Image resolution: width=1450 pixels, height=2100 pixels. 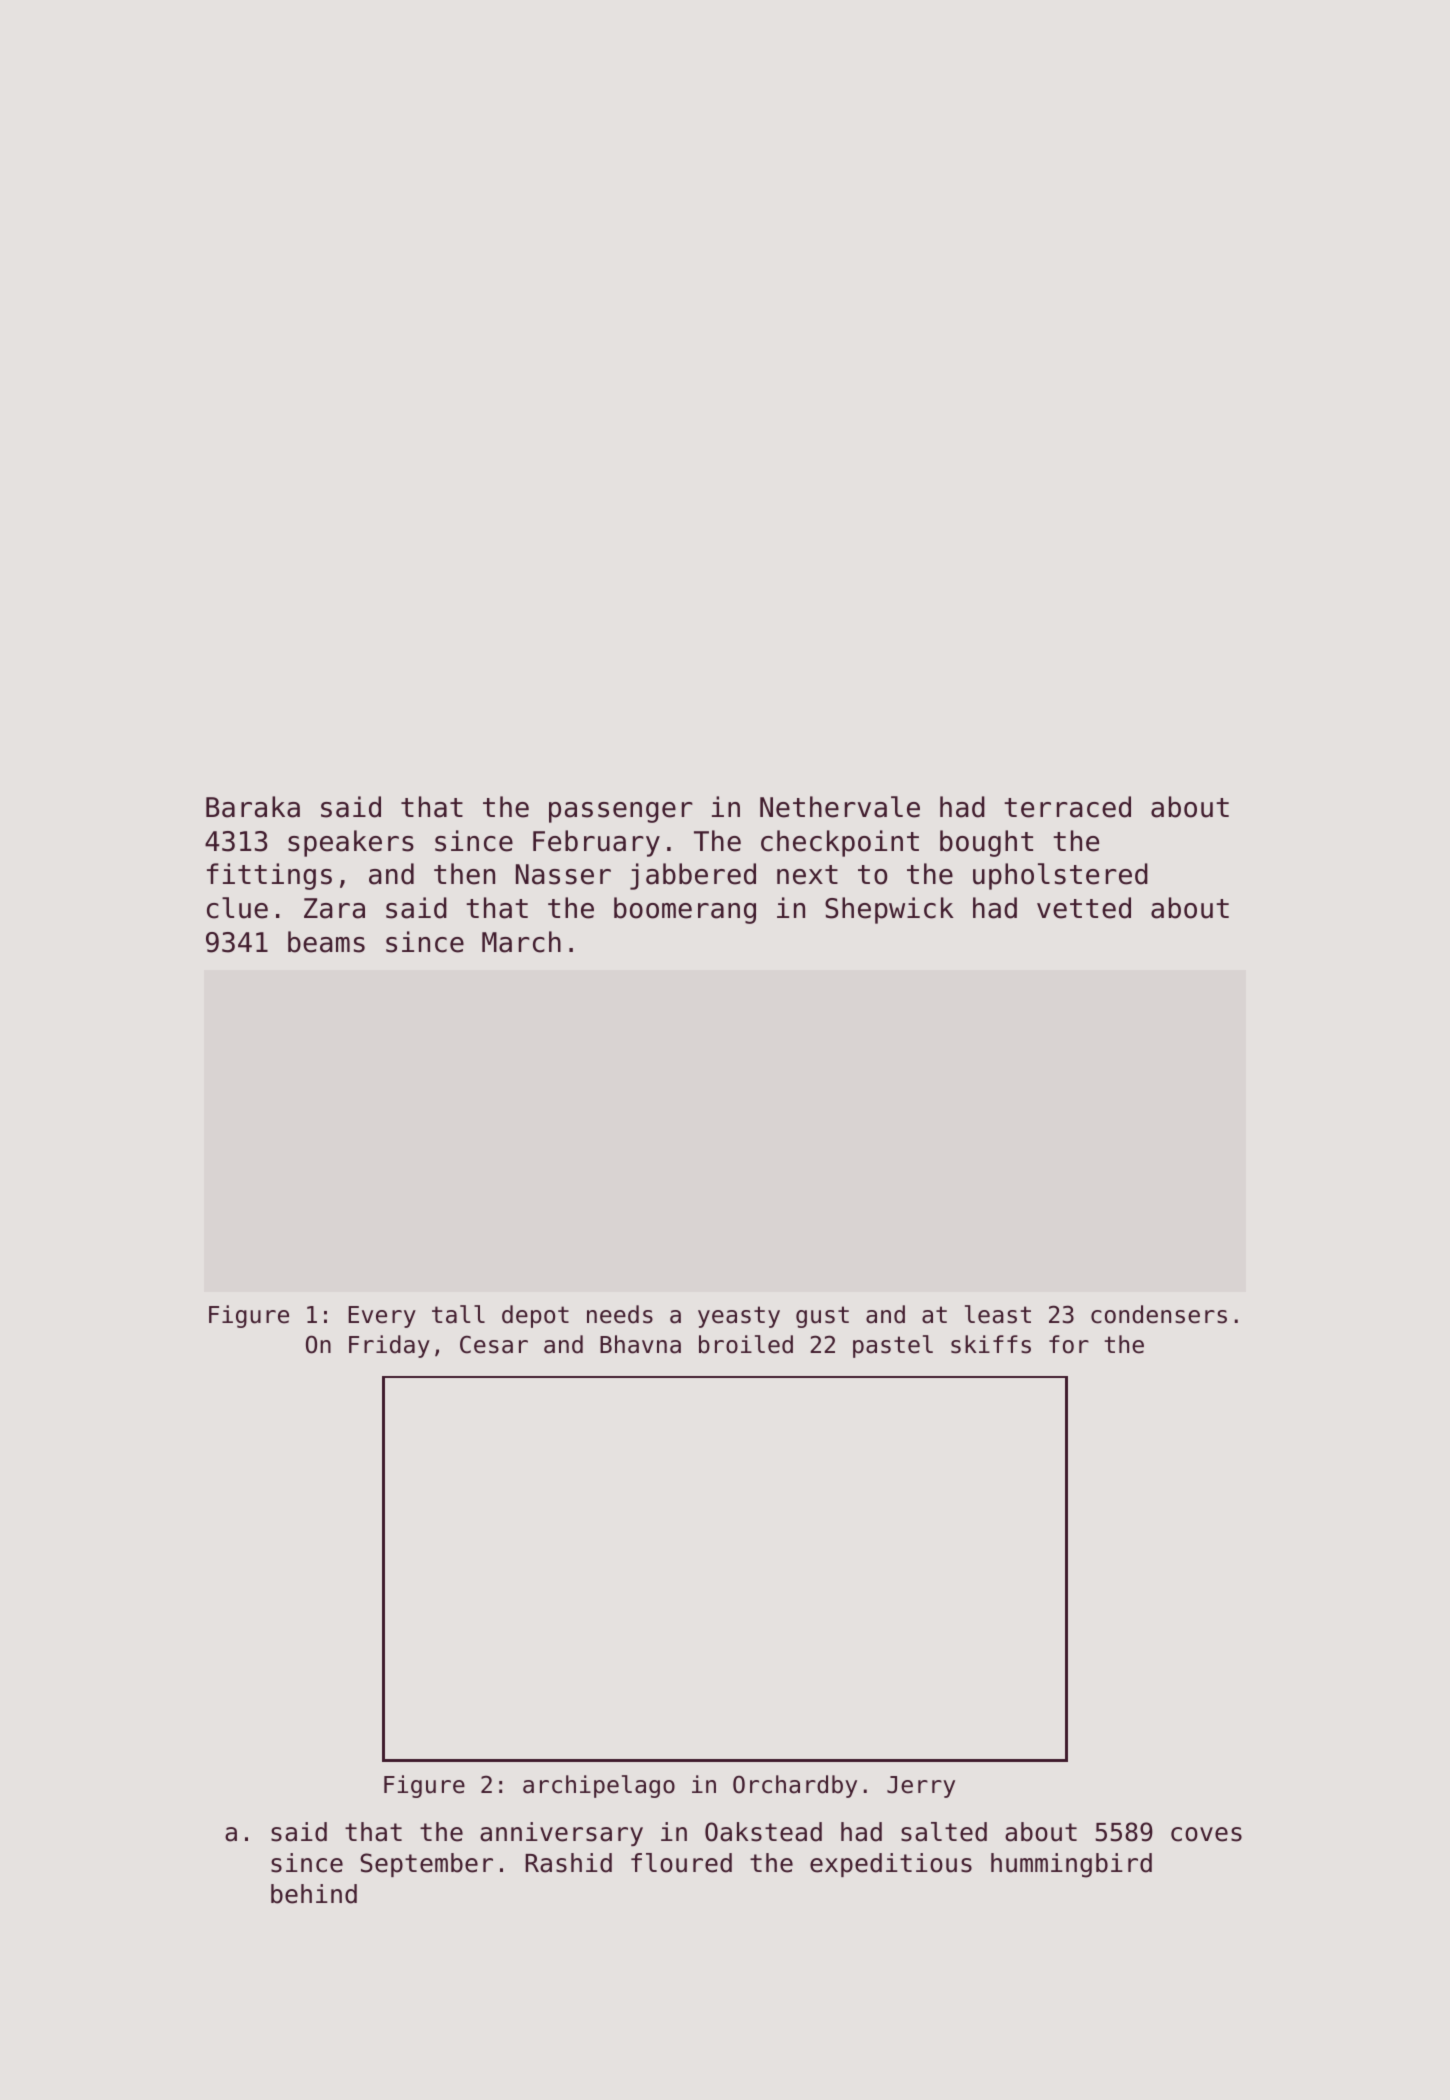 I want to click on terraced, so click(x=1067, y=807).
